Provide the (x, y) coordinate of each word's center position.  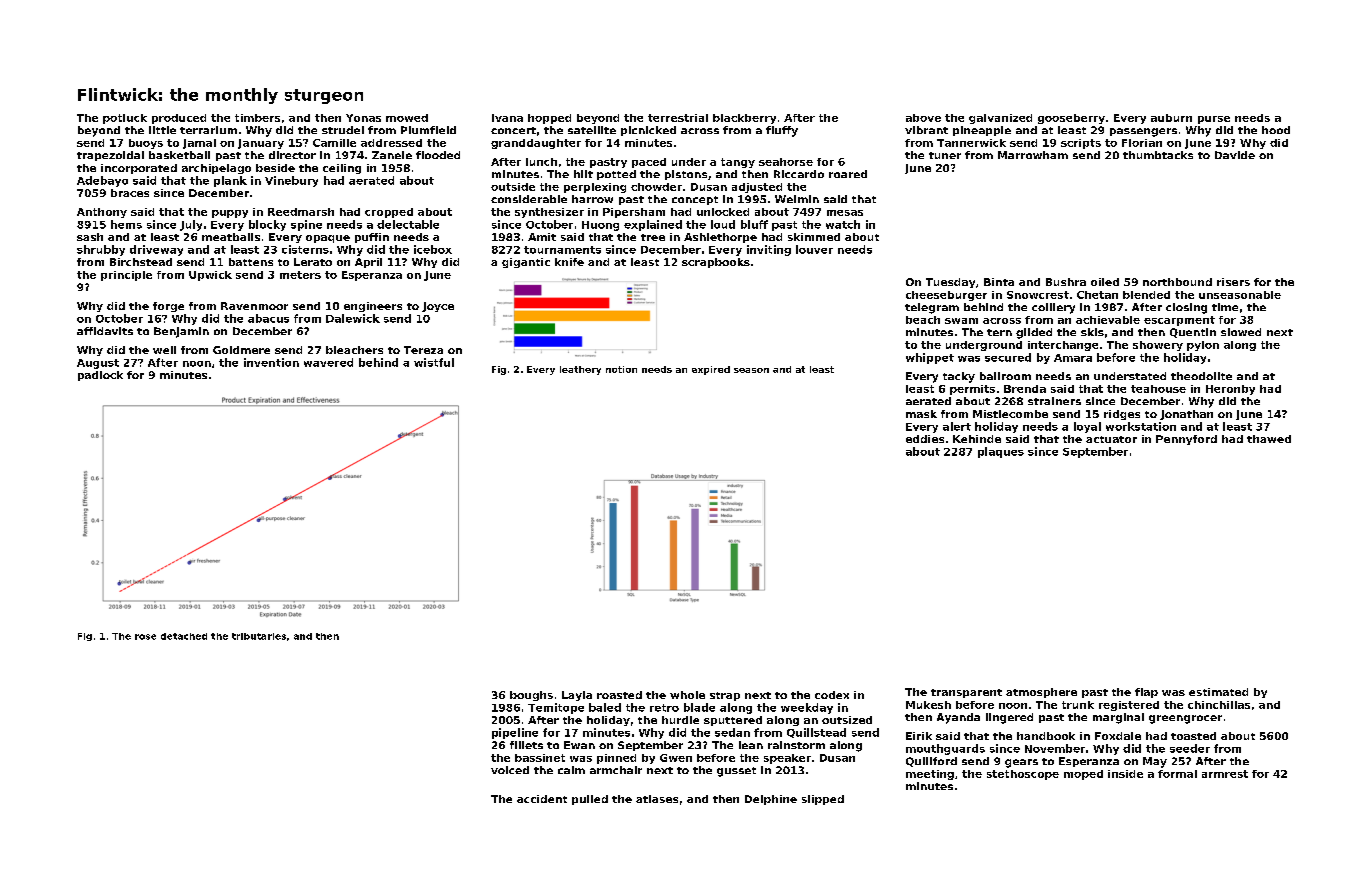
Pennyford (1186, 440)
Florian (1142, 143)
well (164, 350)
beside (275, 168)
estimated (1218, 692)
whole (687, 695)
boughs (531, 696)
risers (1233, 282)
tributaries (259, 636)
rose (145, 637)
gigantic (526, 263)
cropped (389, 213)
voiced (510, 770)
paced (649, 163)
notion (621, 369)
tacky (959, 377)
